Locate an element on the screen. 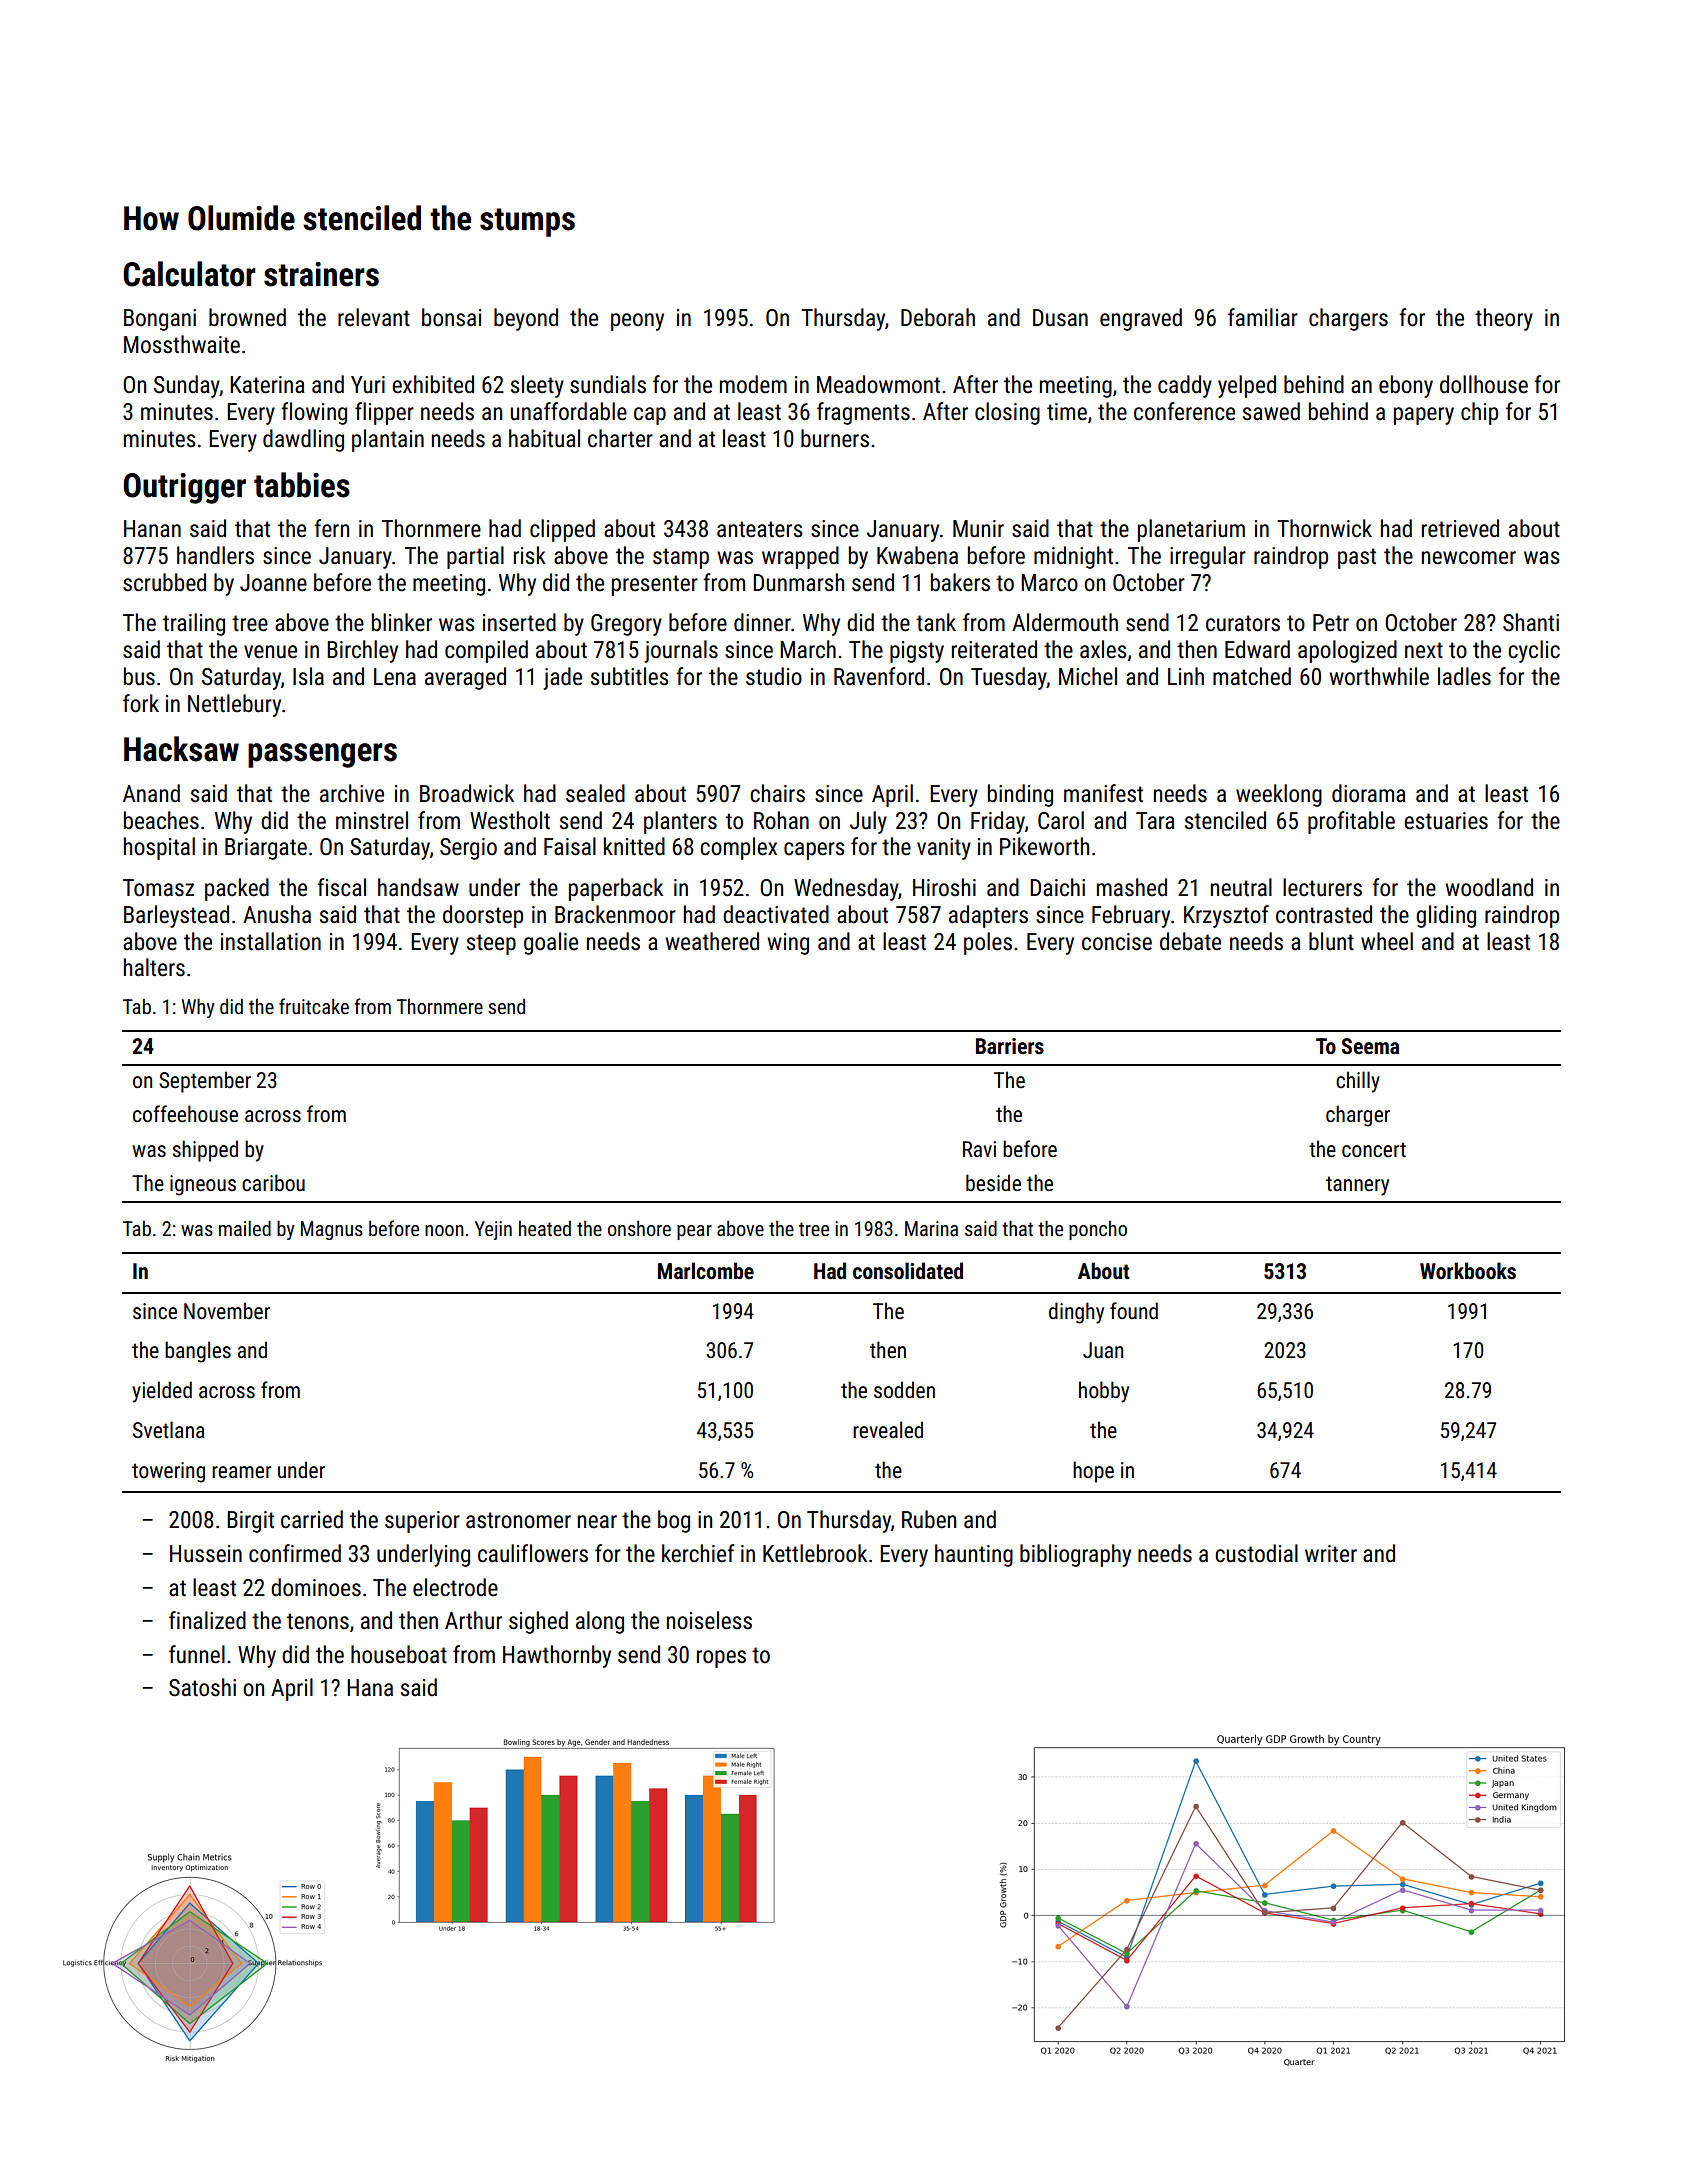 The width and height of the screenshot is (1683, 2178). Hawthornby is located at coordinates (557, 1656).
